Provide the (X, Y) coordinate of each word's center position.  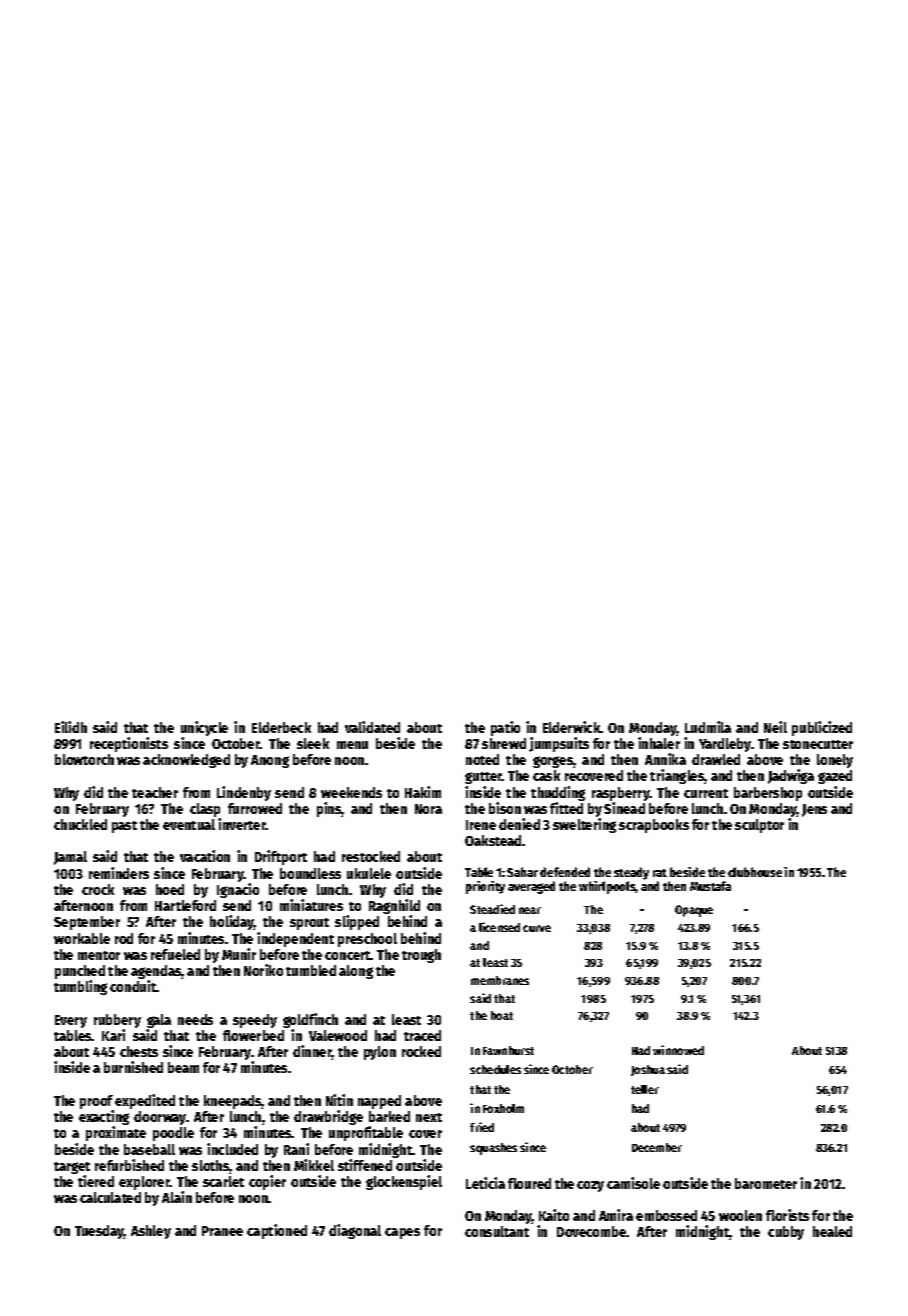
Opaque (694, 911)
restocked (371, 856)
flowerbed (253, 1035)
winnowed (678, 1050)
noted (482, 759)
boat (502, 1015)
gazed (835, 777)
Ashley (151, 1232)
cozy (590, 1186)
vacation (205, 856)
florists (787, 1215)
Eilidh (71, 727)
